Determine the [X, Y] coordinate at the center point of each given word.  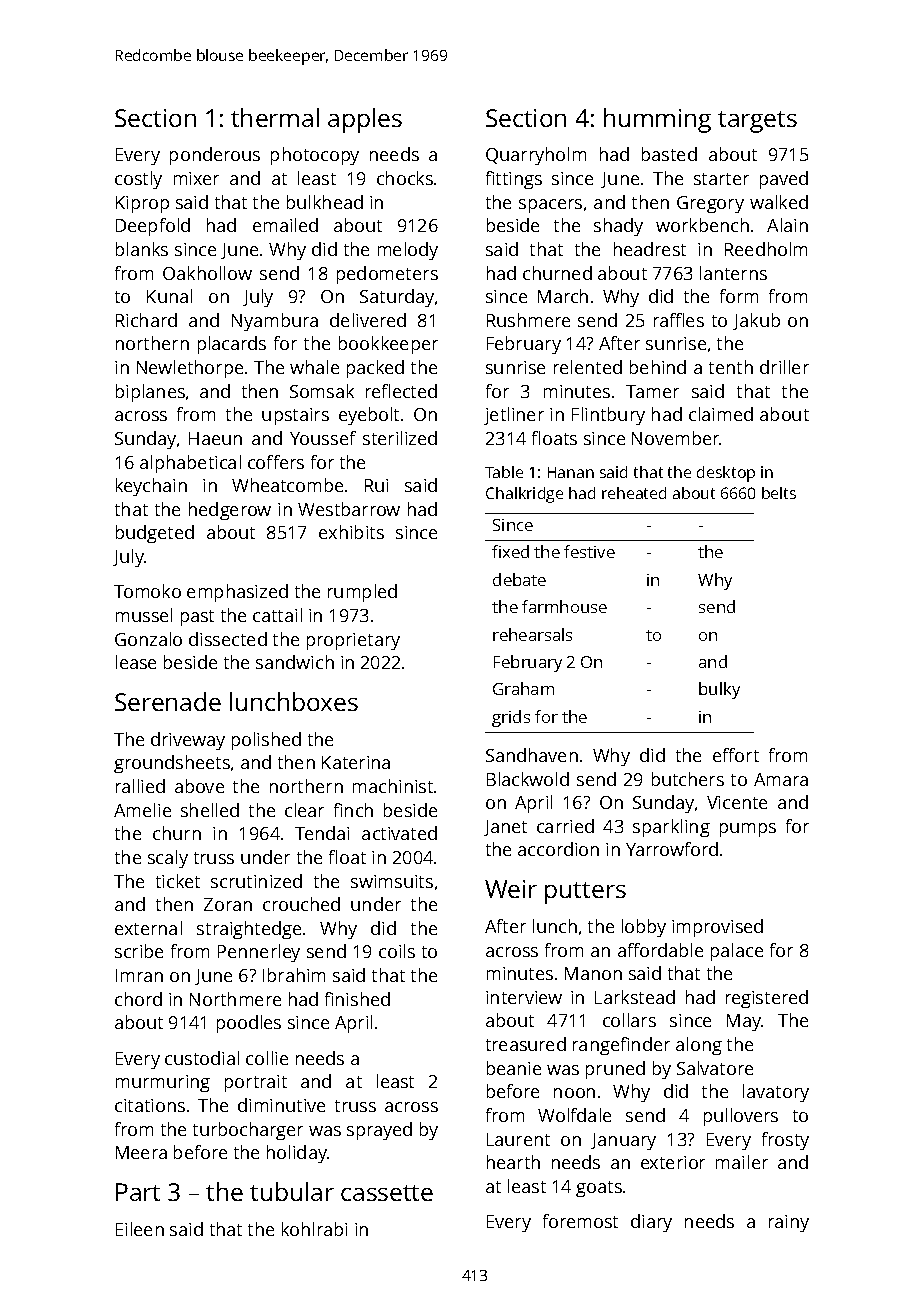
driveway [188, 741]
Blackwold [528, 779]
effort [736, 755]
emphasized [237, 593]
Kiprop [142, 204]
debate [519, 579]
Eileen [140, 1229]
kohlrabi [314, 1229]
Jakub [756, 321]
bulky [719, 690]
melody [408, 251]
